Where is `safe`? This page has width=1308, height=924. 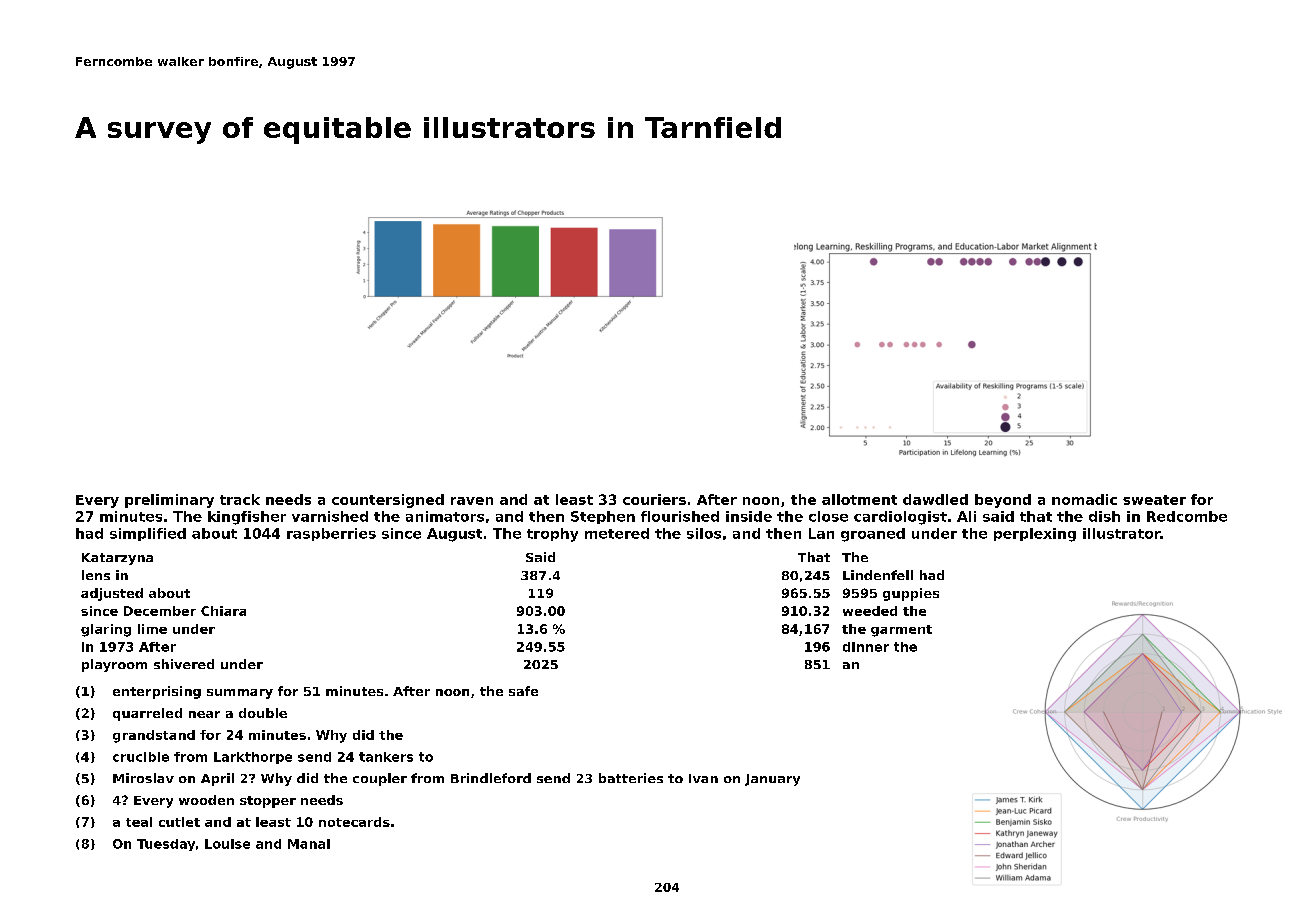
safe is located at coordinates (523, 691).
